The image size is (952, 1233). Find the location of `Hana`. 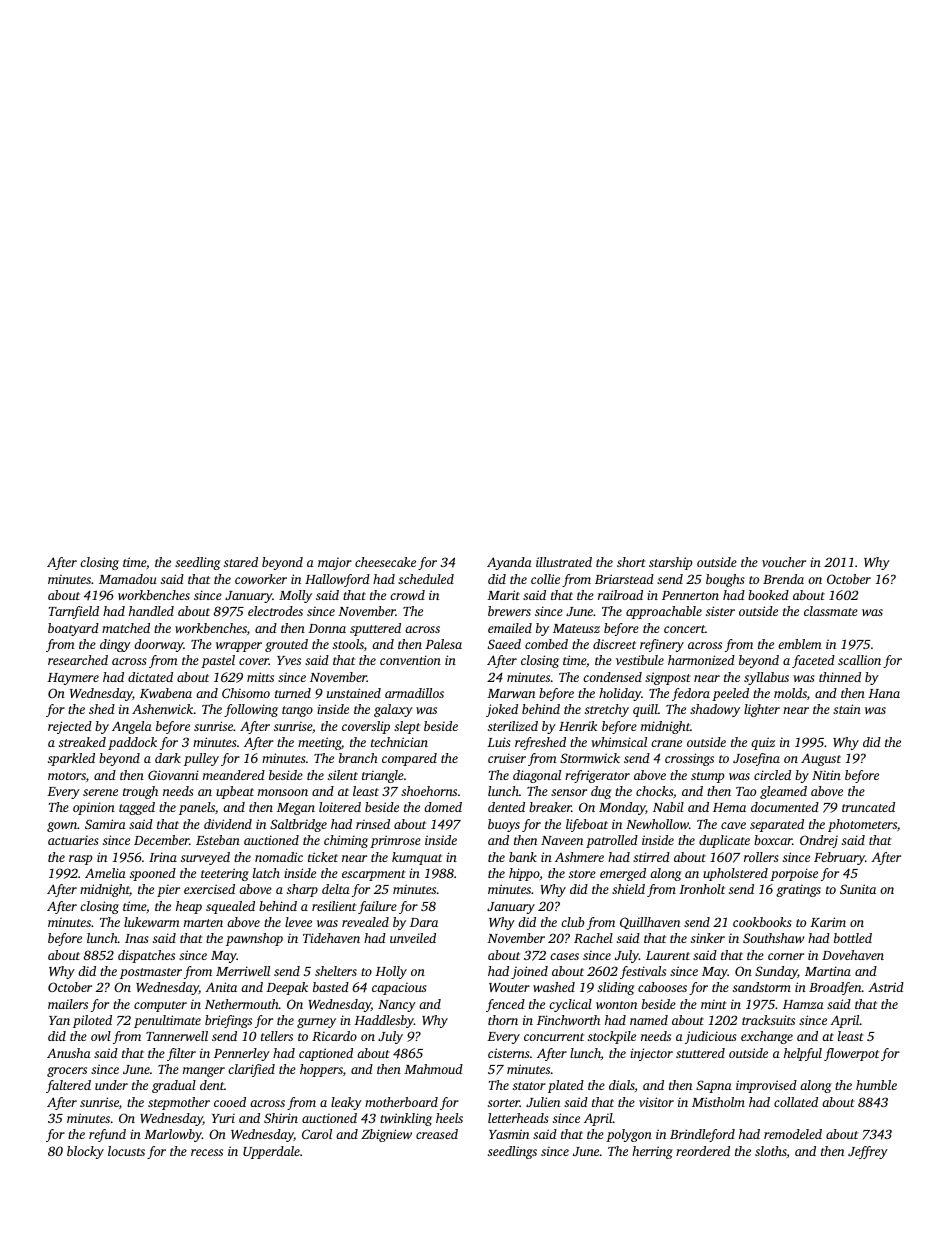

Hana is located at coordinates (884, 693).
